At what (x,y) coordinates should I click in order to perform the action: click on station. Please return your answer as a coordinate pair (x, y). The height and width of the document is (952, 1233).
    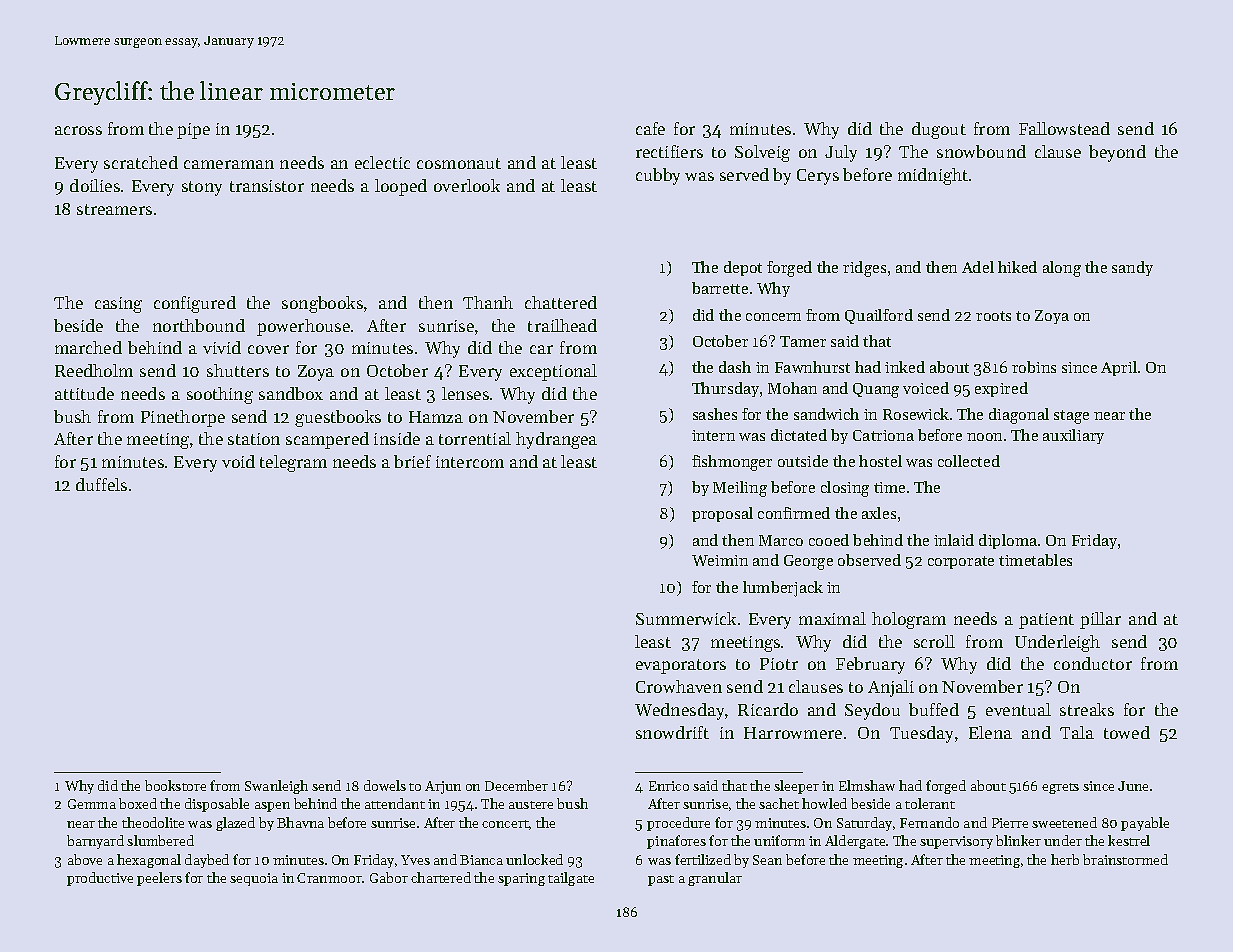
    Looking at the image, I should click on (254, 439).
